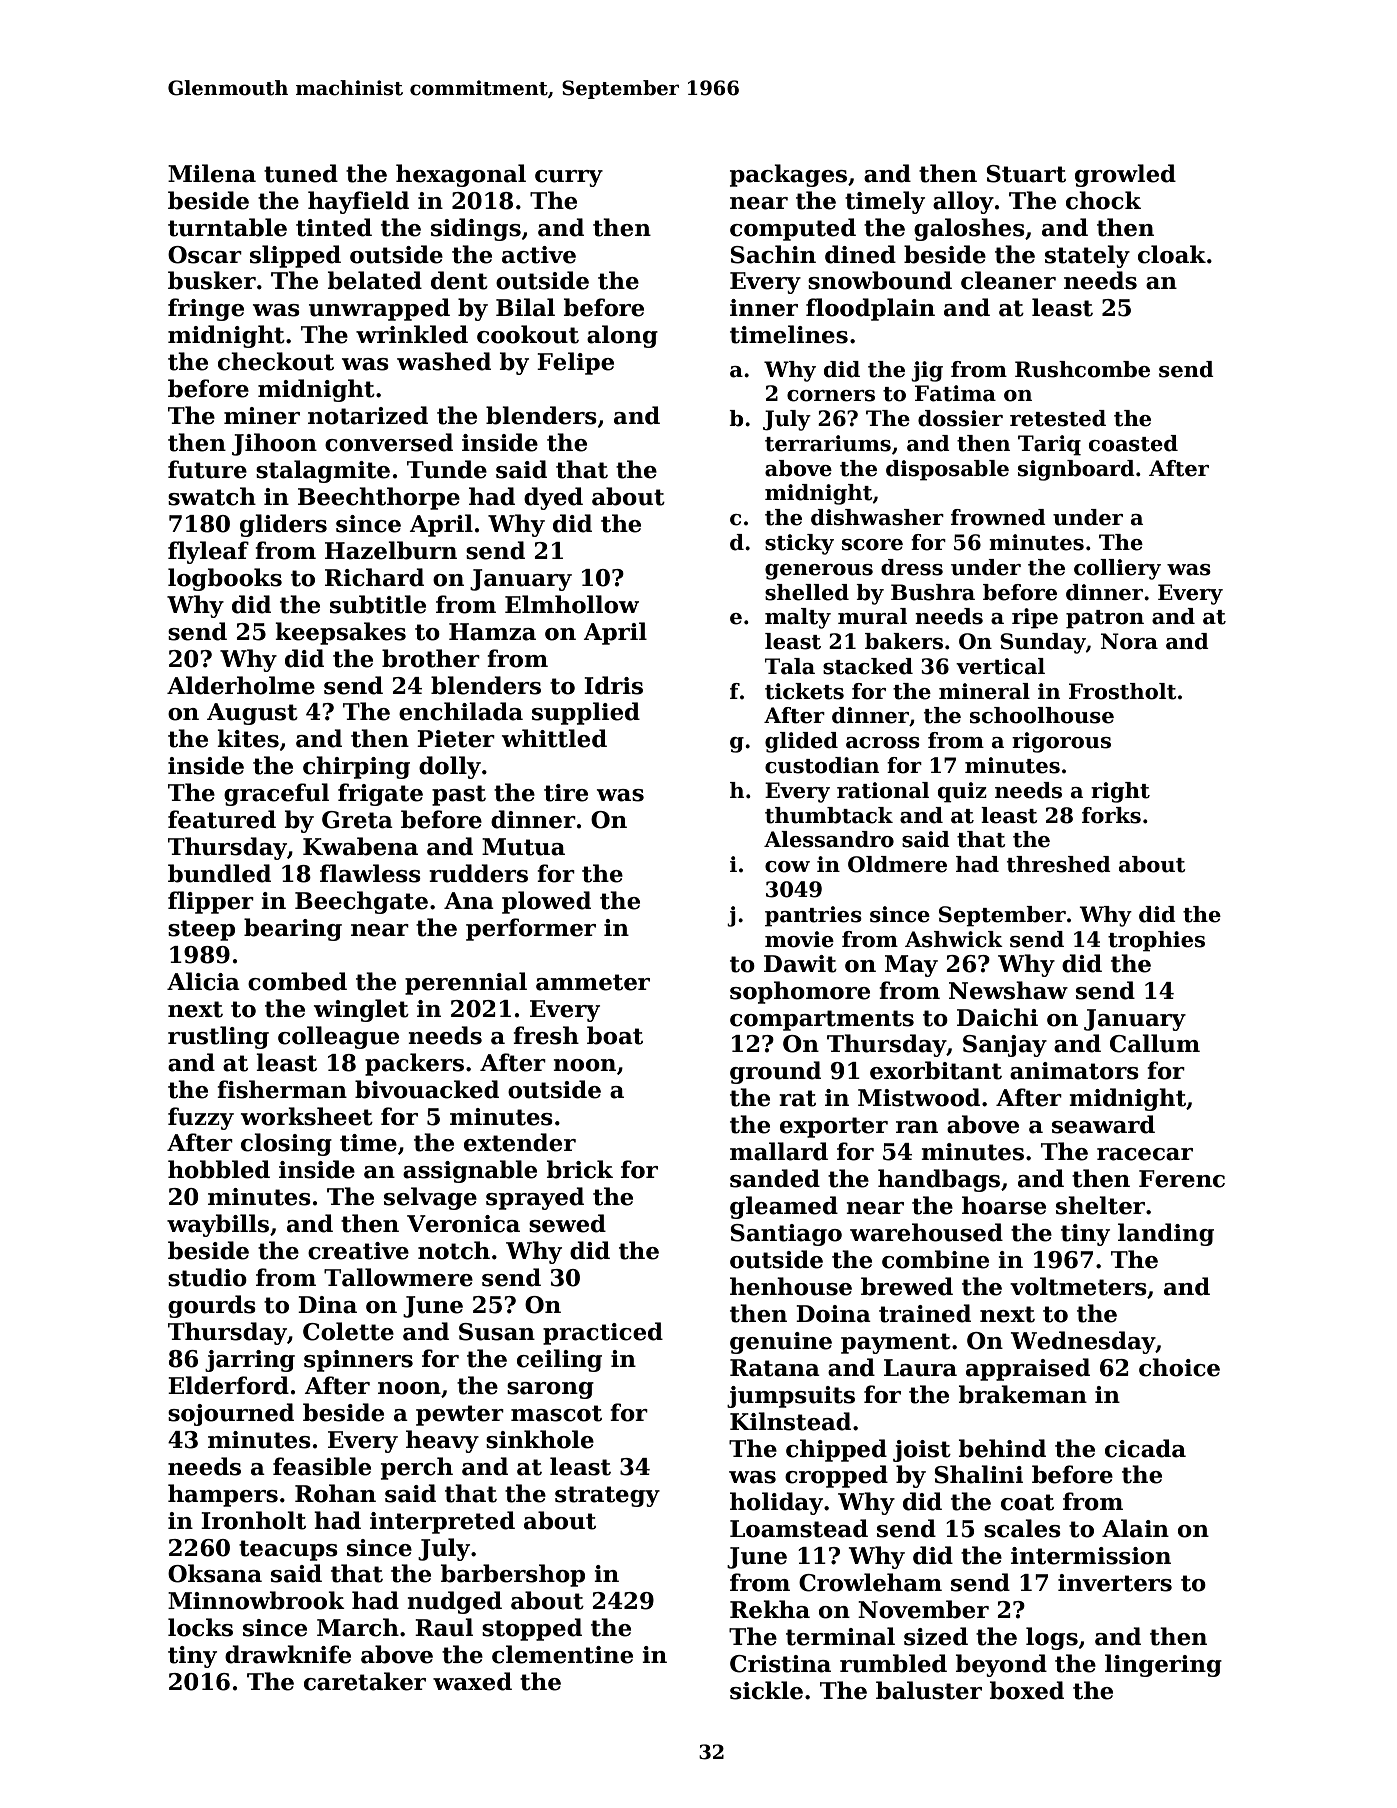 The height and width of the page is (1808, 1397). What do you see at coordinates (562, 1654) in the page?
I see `clementine` at bounding box center [562, 1654].
